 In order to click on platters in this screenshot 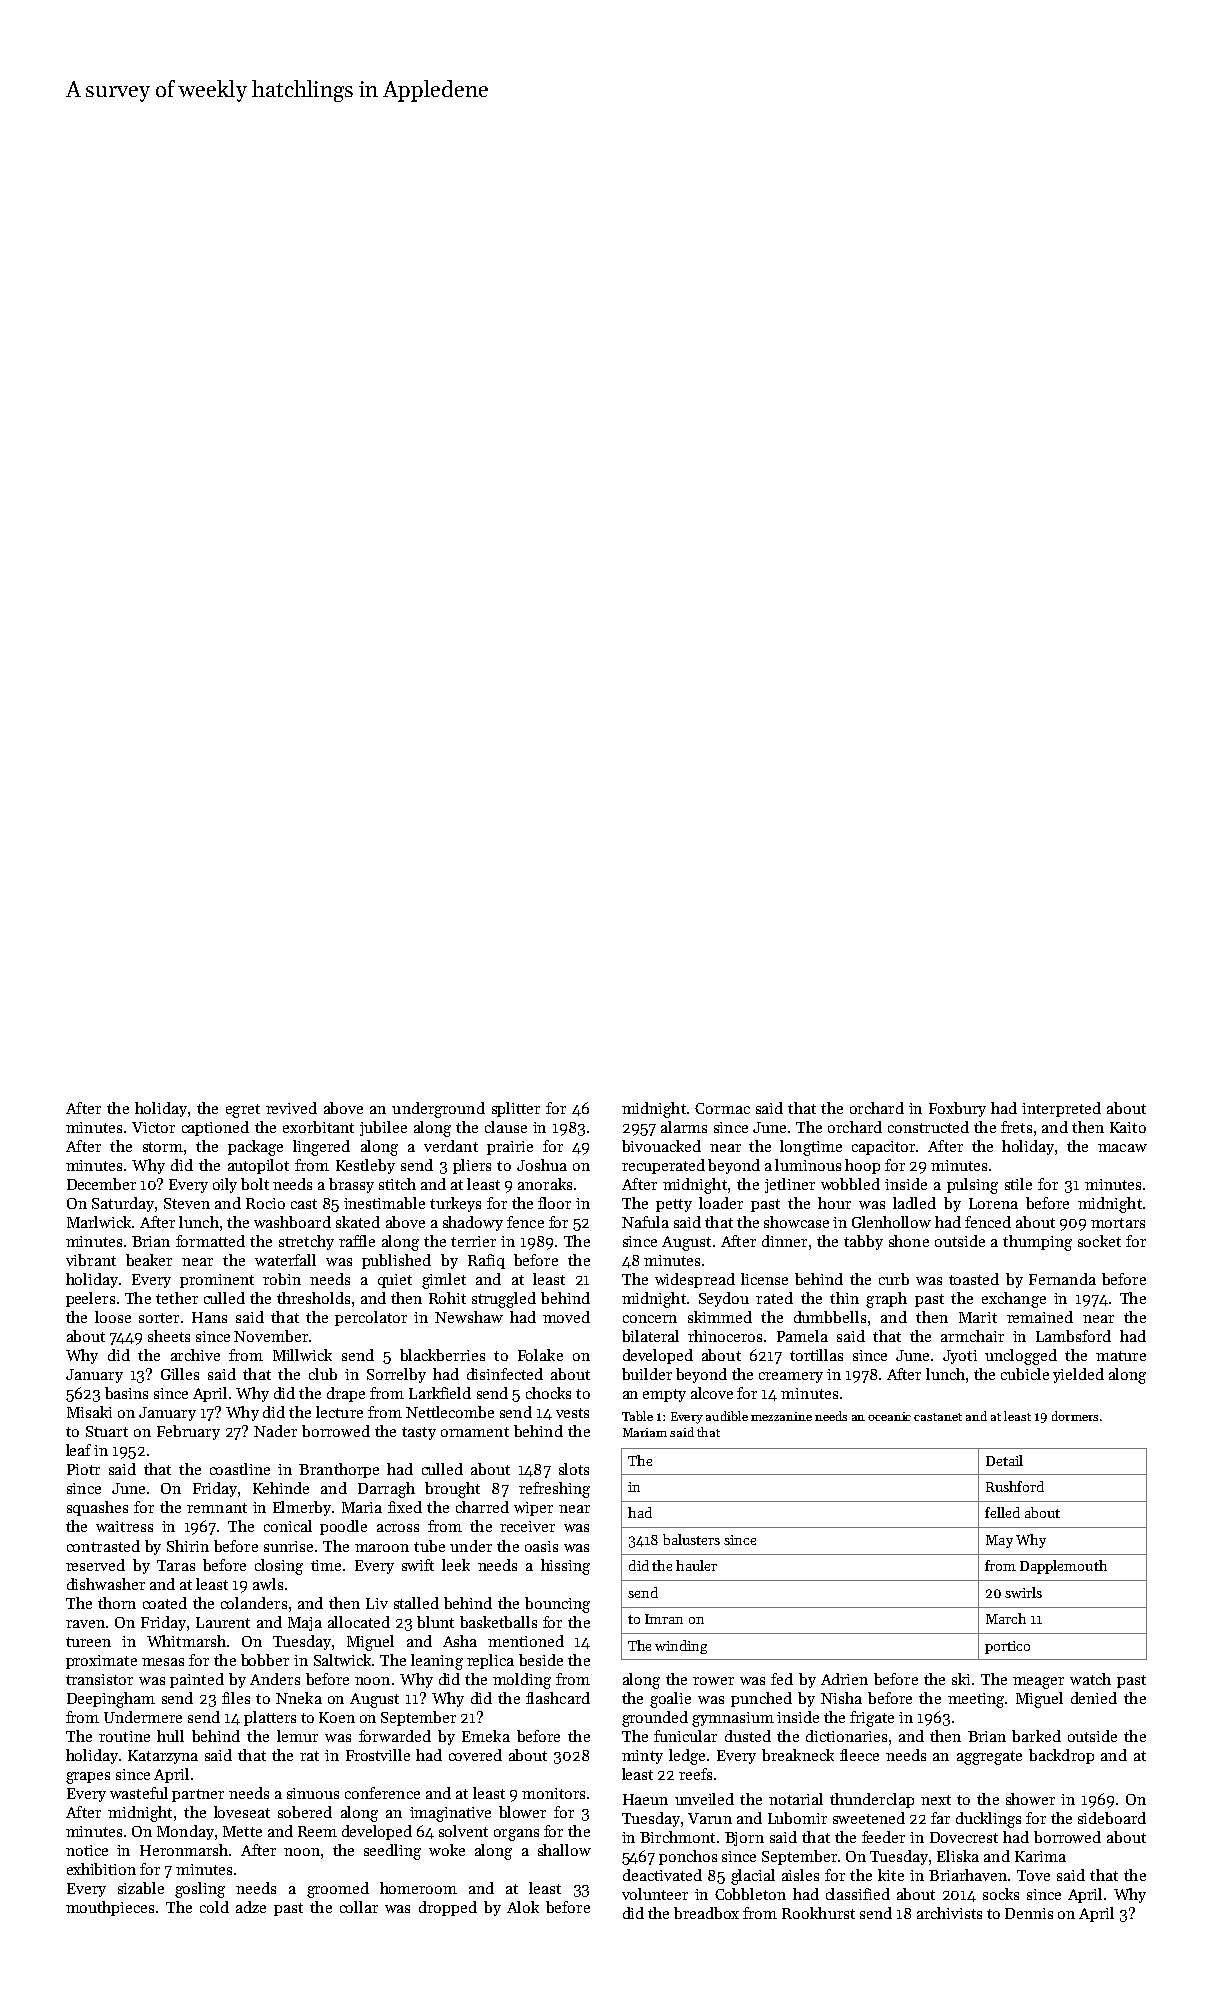, I will do `click(270, 1718)`.
